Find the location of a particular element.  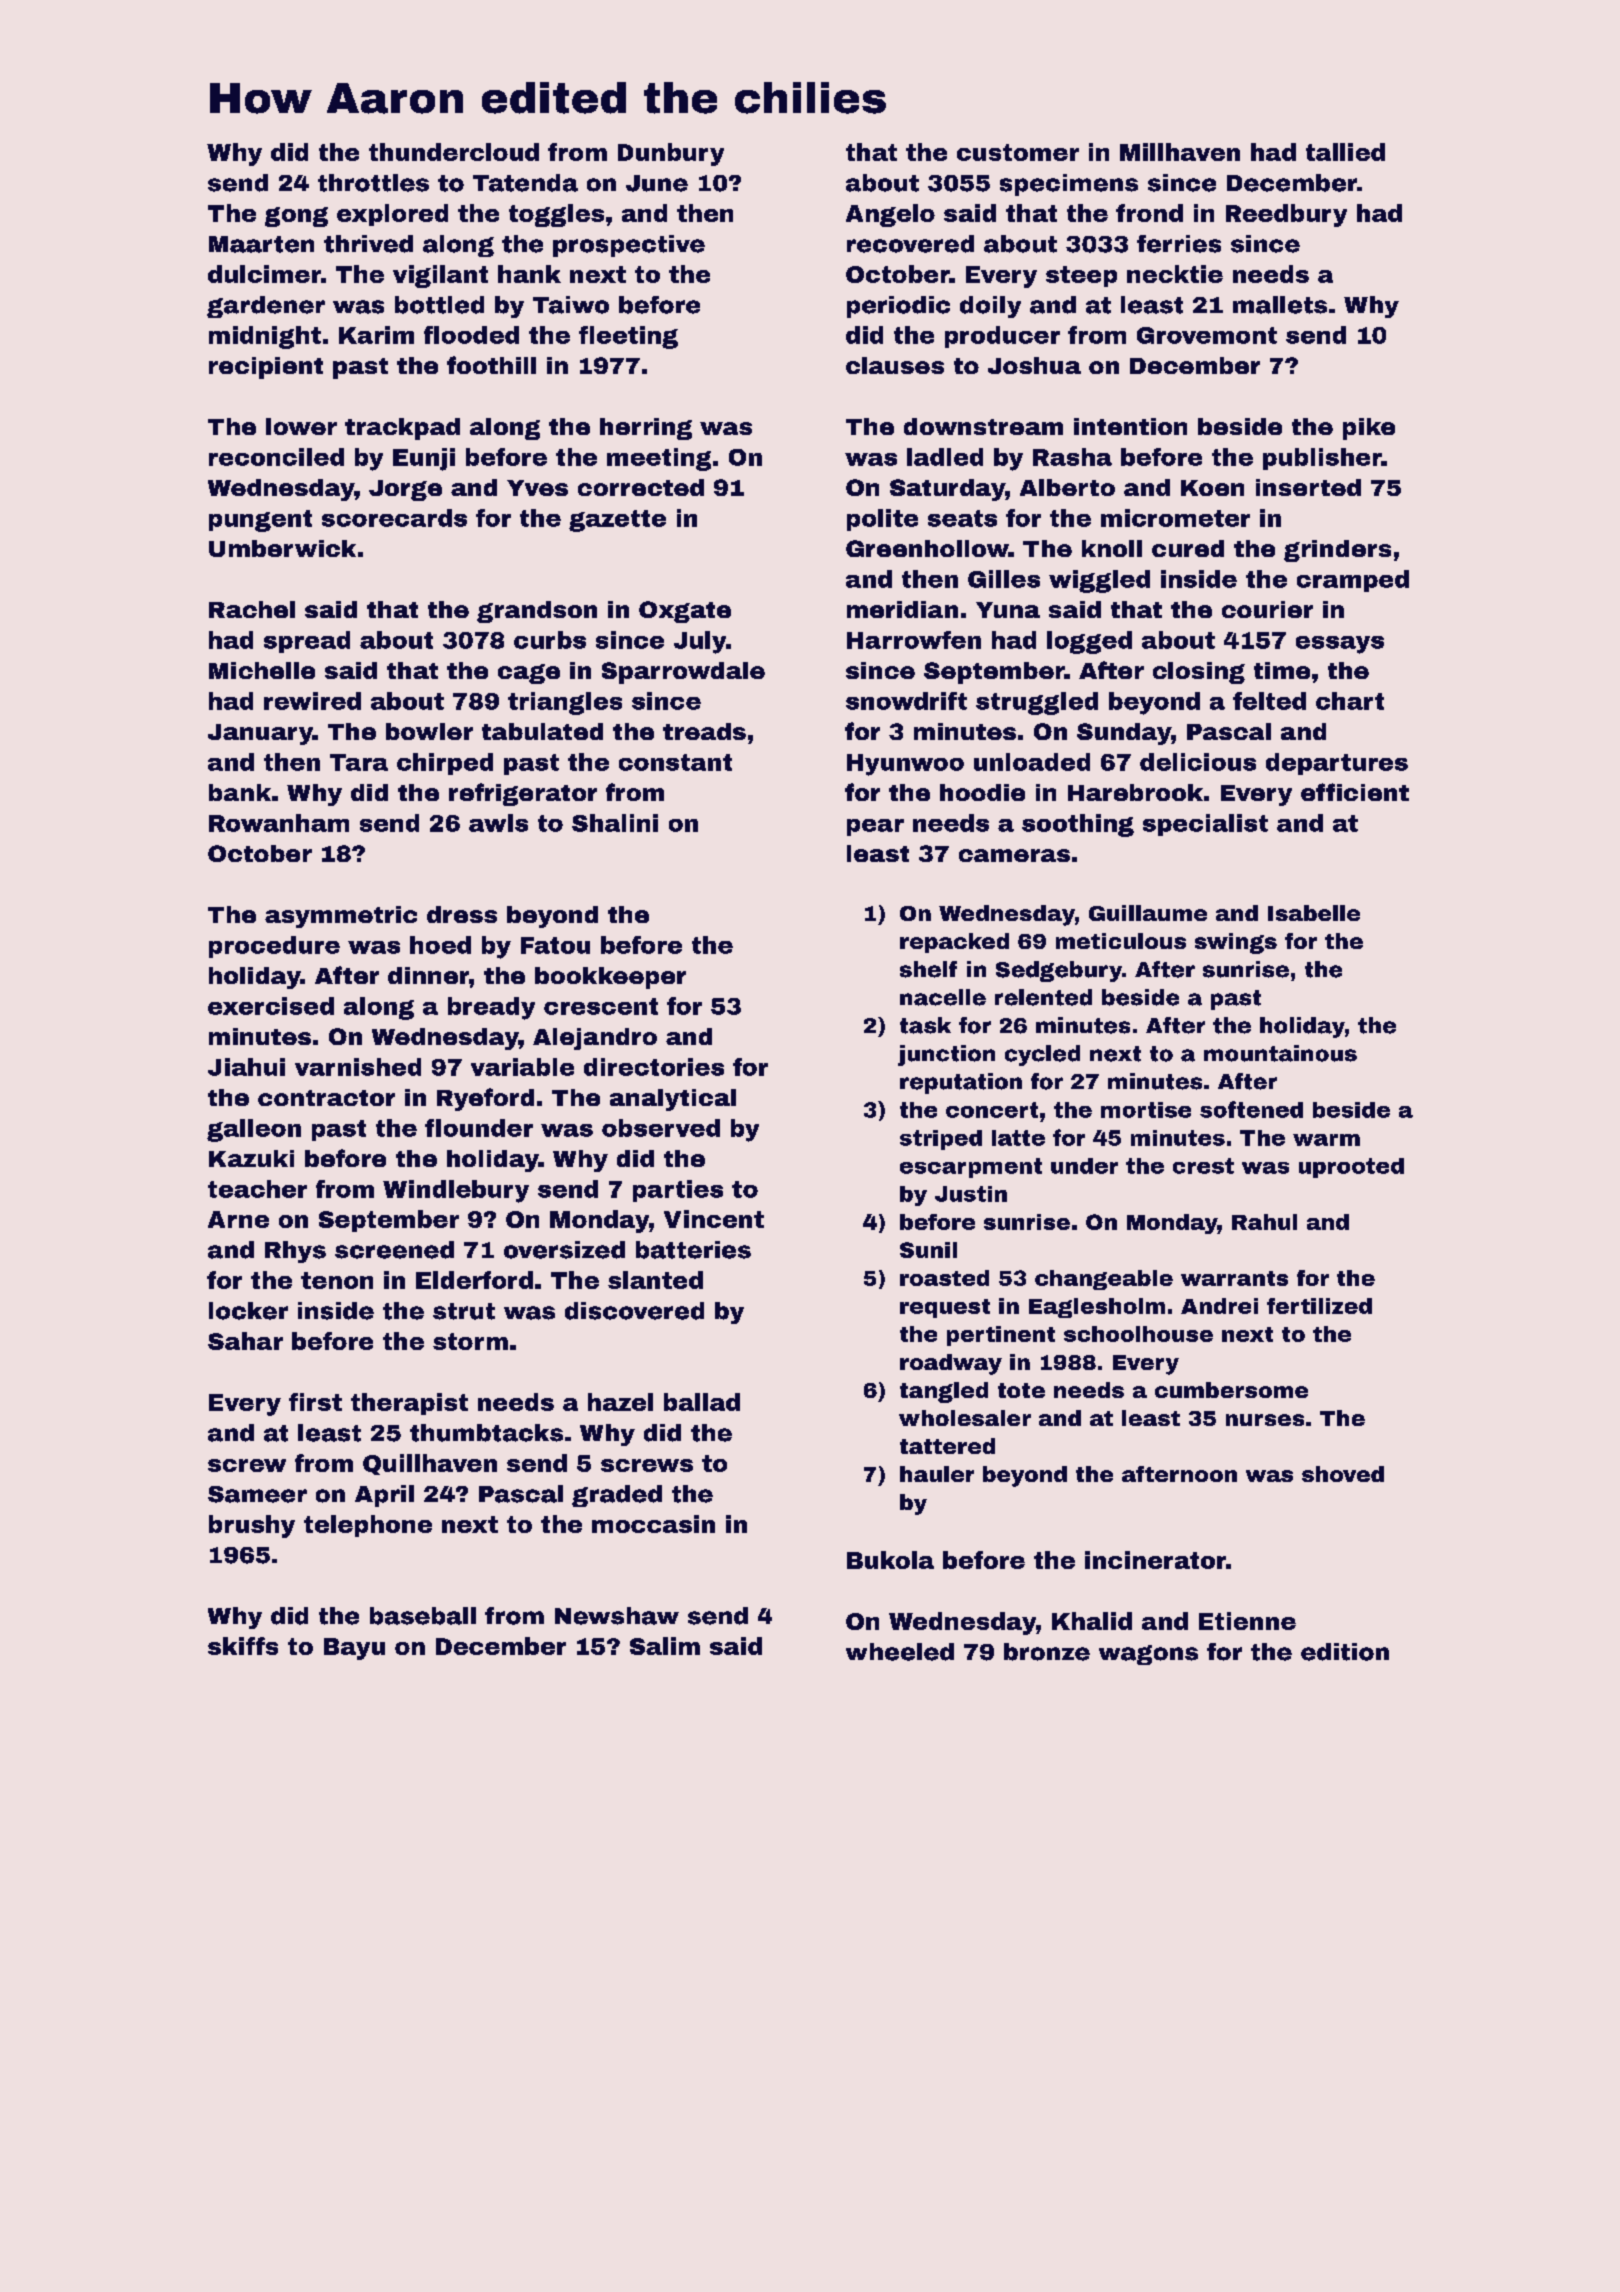

felted is located at coordinates (1269, 701).
